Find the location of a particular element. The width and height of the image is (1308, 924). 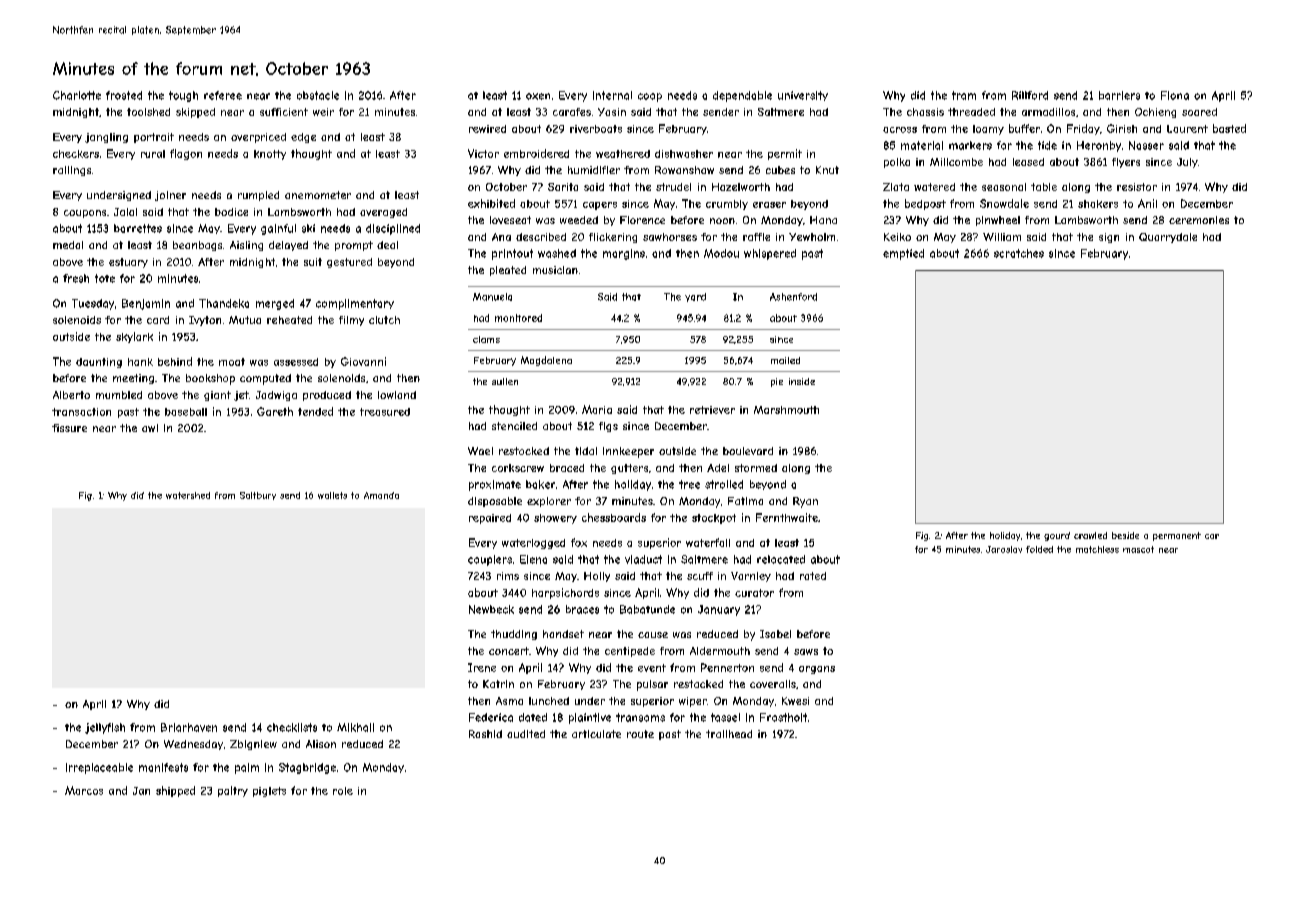

Fiona is located at coordinates (1175, 95).
